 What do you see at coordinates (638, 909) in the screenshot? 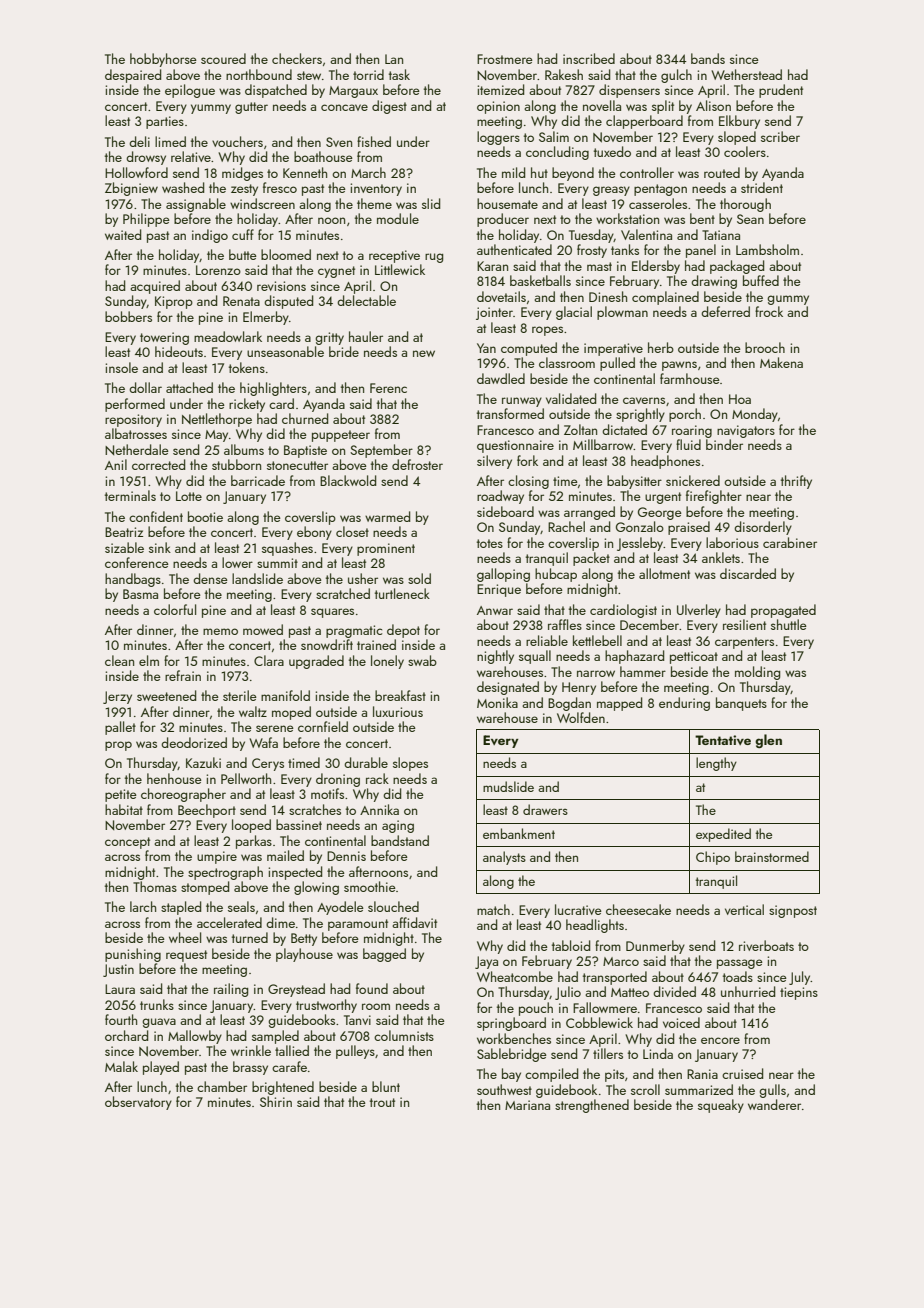
I see `cheesecake` at bounding box center [638, 909].
